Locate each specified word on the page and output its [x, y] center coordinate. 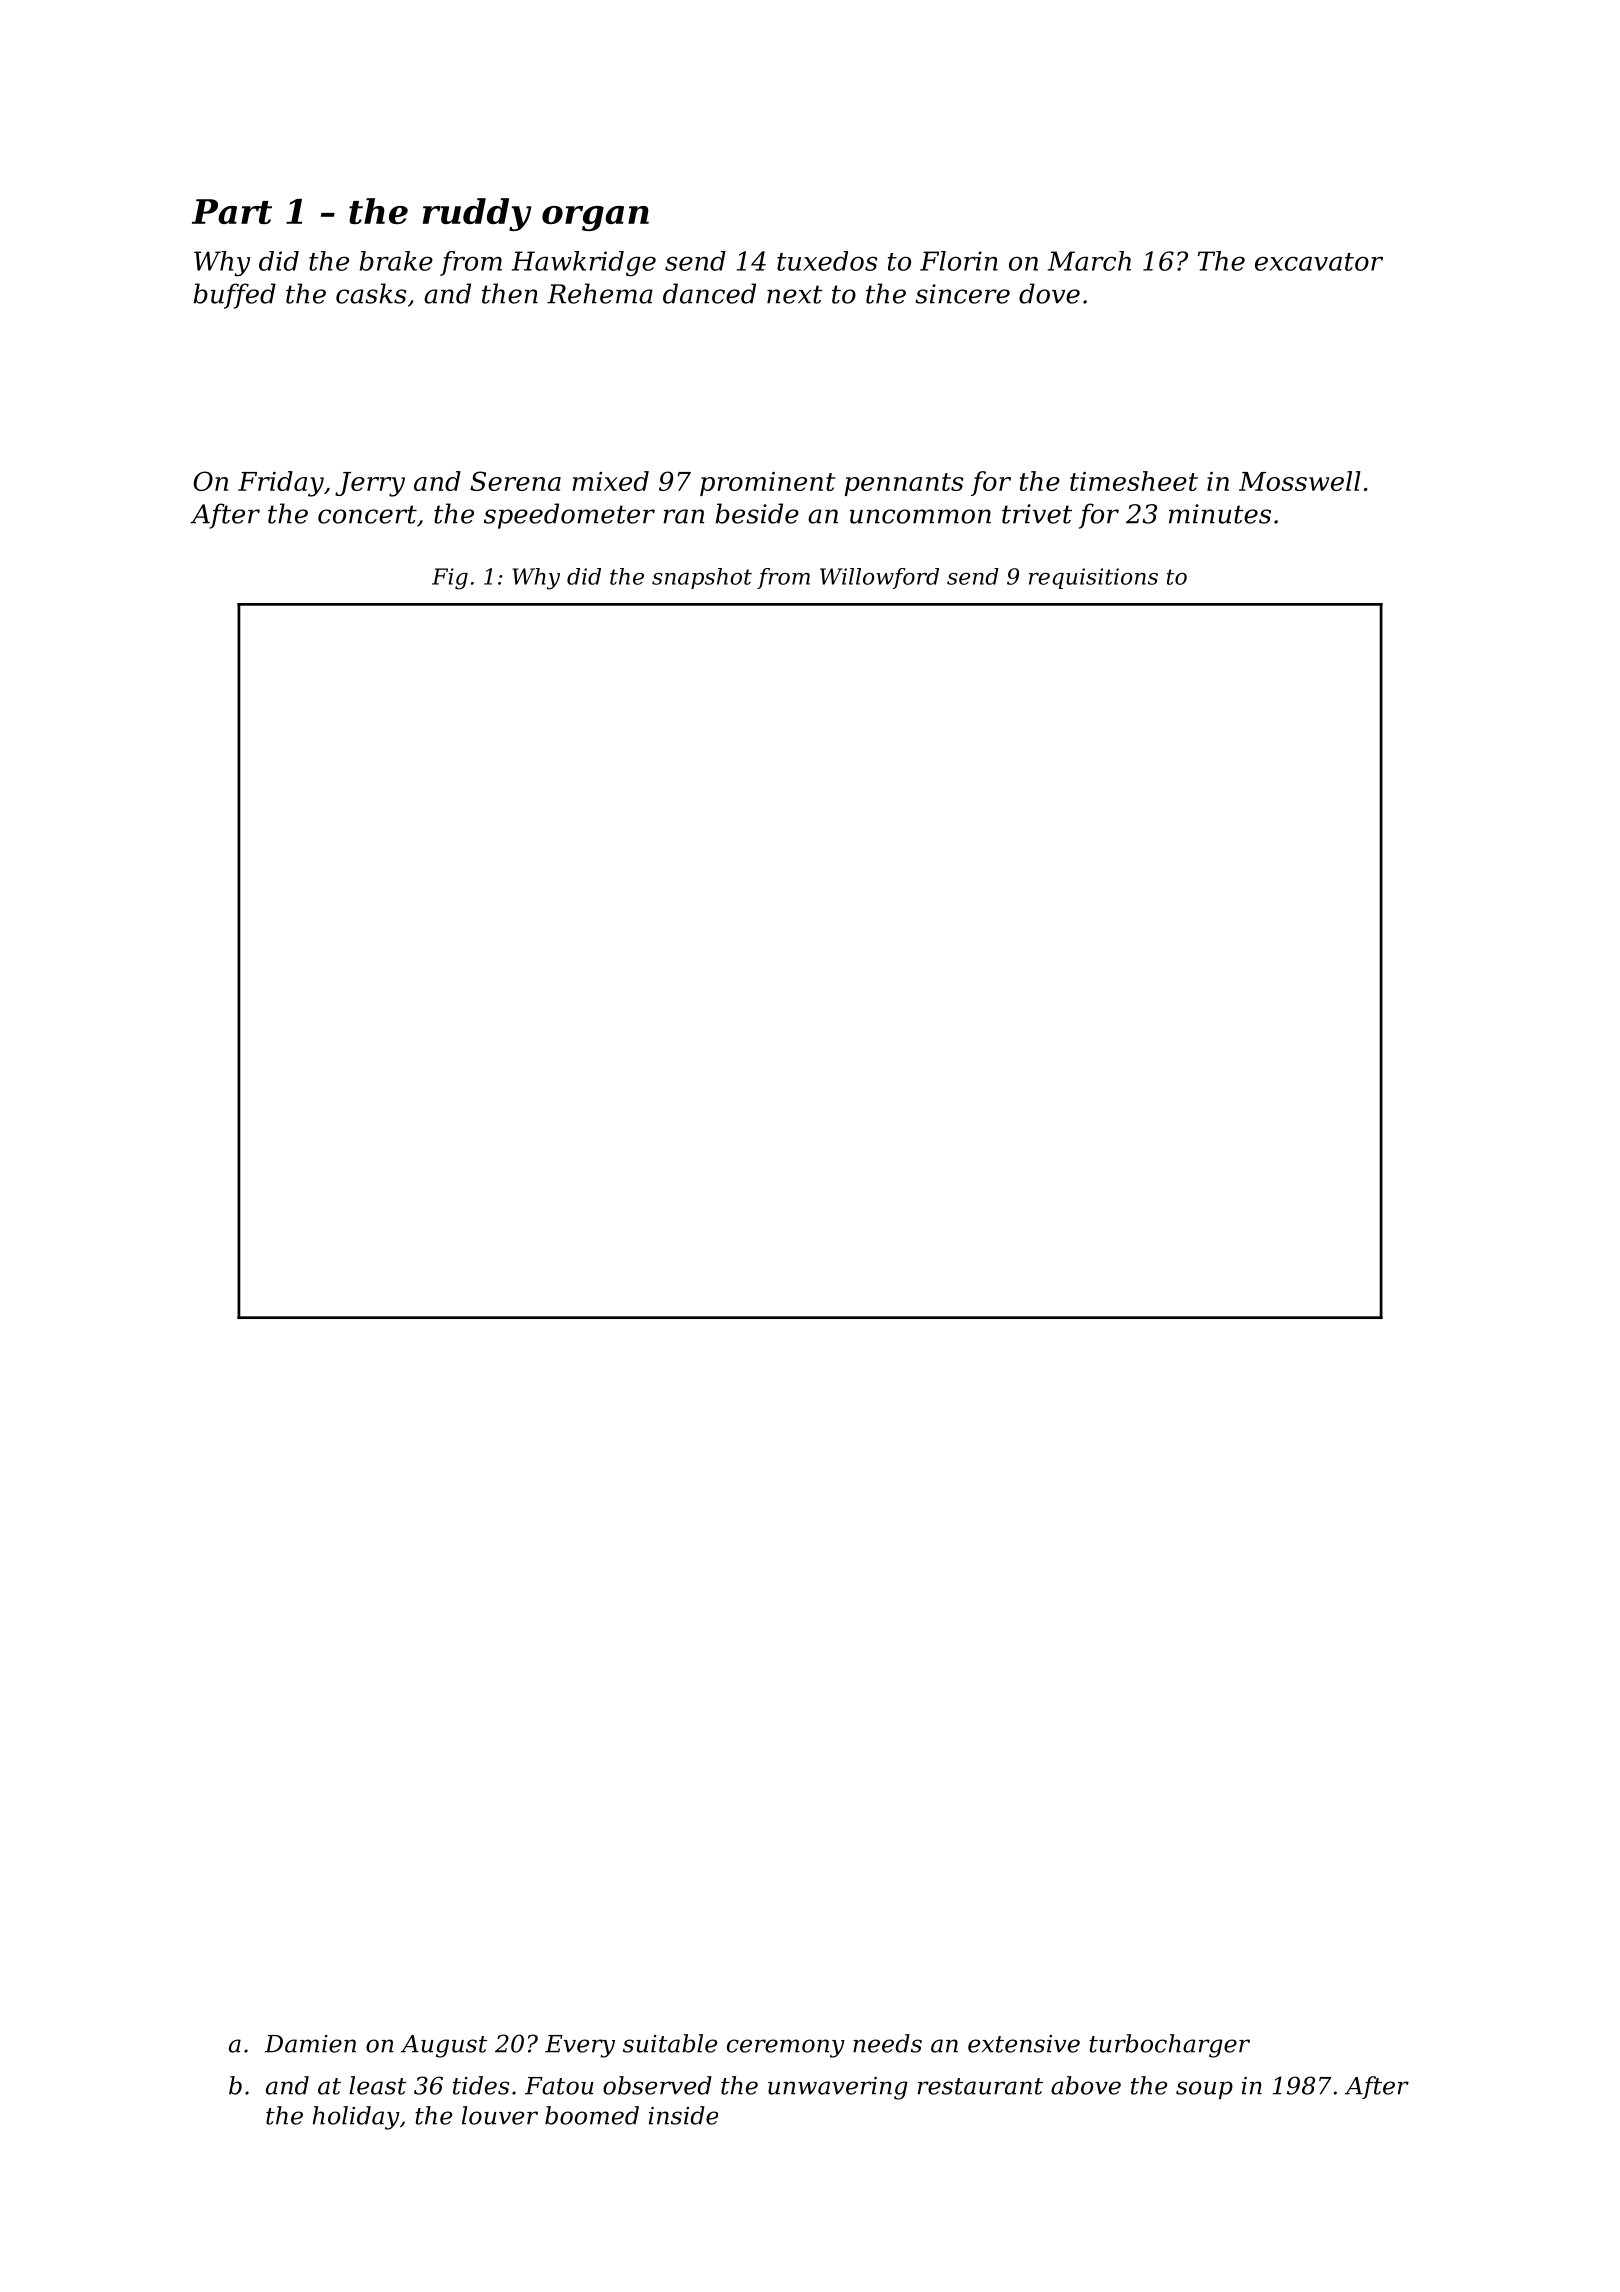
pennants [904, 484]
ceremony [786, 2048]
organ [595, 218]
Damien [310, 2044]
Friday [281, 484]
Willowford [879, 578]
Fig [450, 579]
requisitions [1093, 578]
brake [396, 261]
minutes [1220, 514]
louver [500, 2115]
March [1089, 261]
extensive [1024, 2044]
